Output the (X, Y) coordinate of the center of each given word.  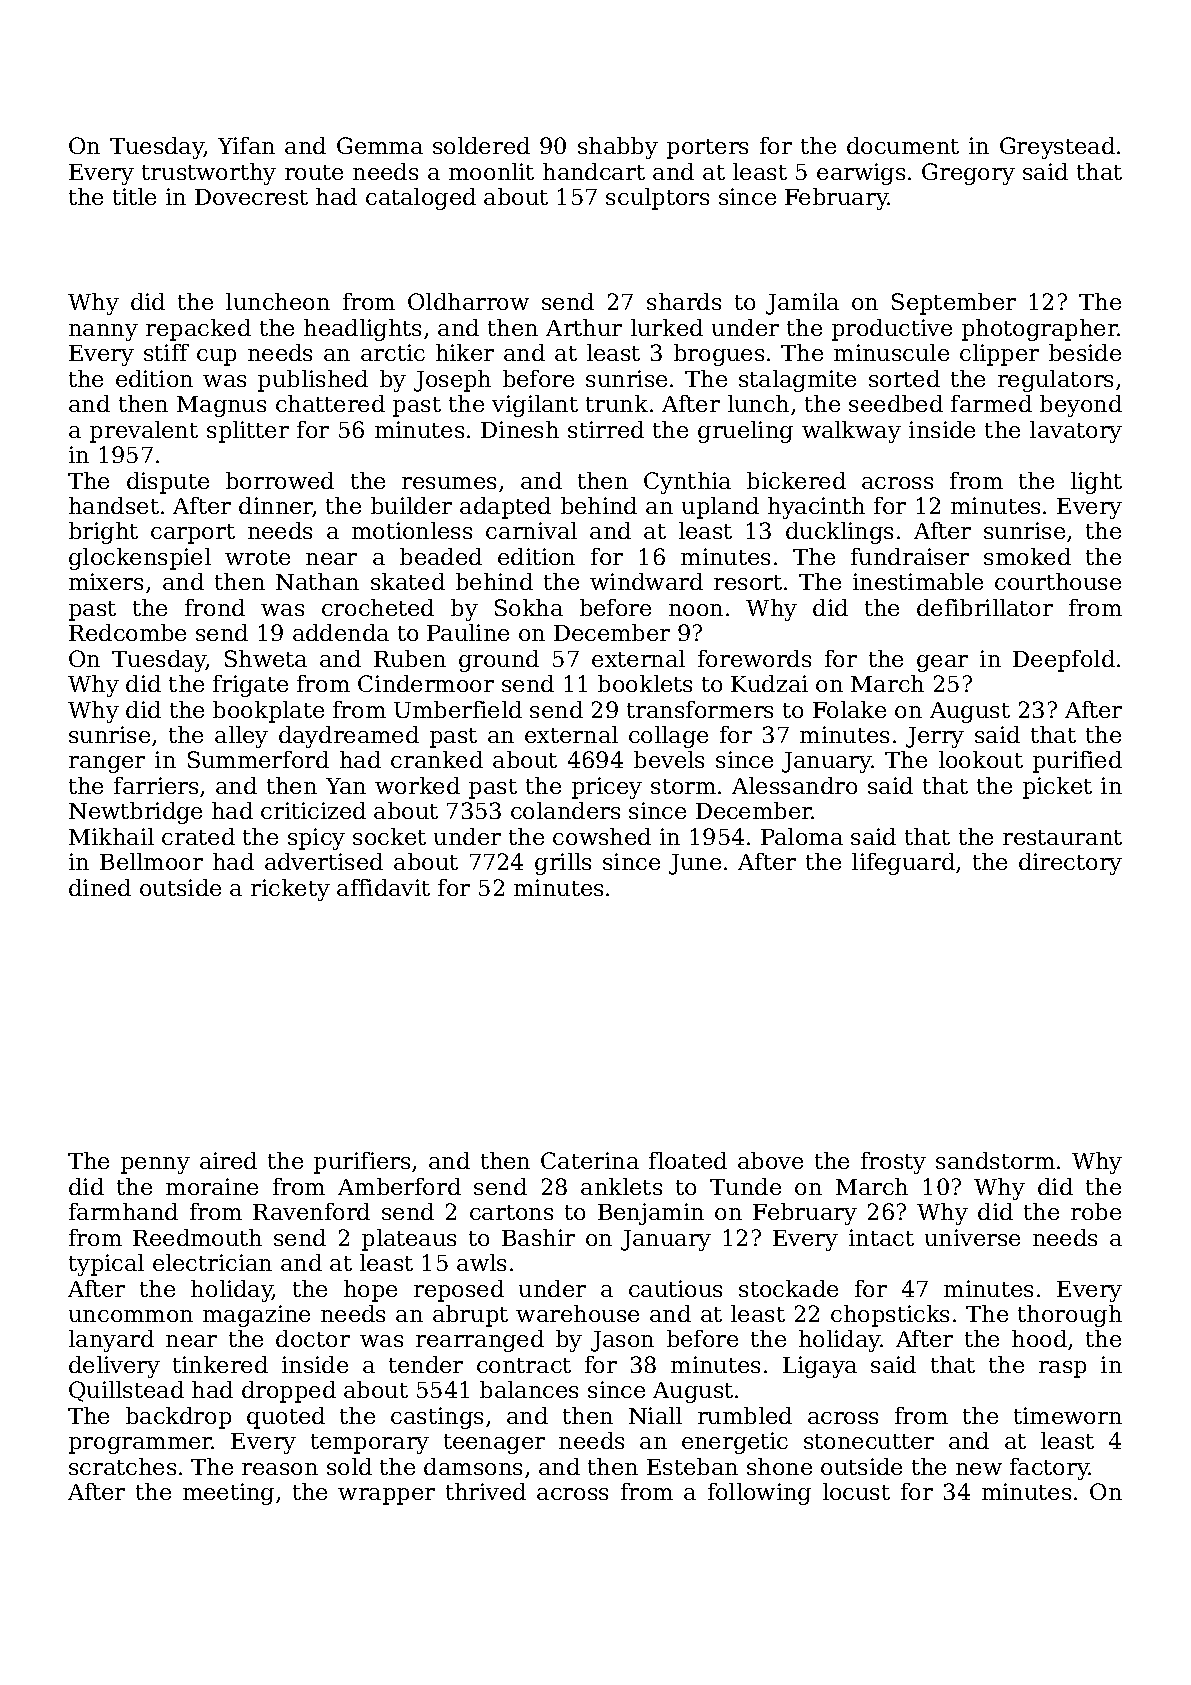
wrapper (386, 1496)
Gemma (380, 145)
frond (215, 607)
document (903, 145)
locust (856, 1491)
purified (1077, 762)
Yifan (246, 145)
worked (417, 785)
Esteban (692, 1466)
